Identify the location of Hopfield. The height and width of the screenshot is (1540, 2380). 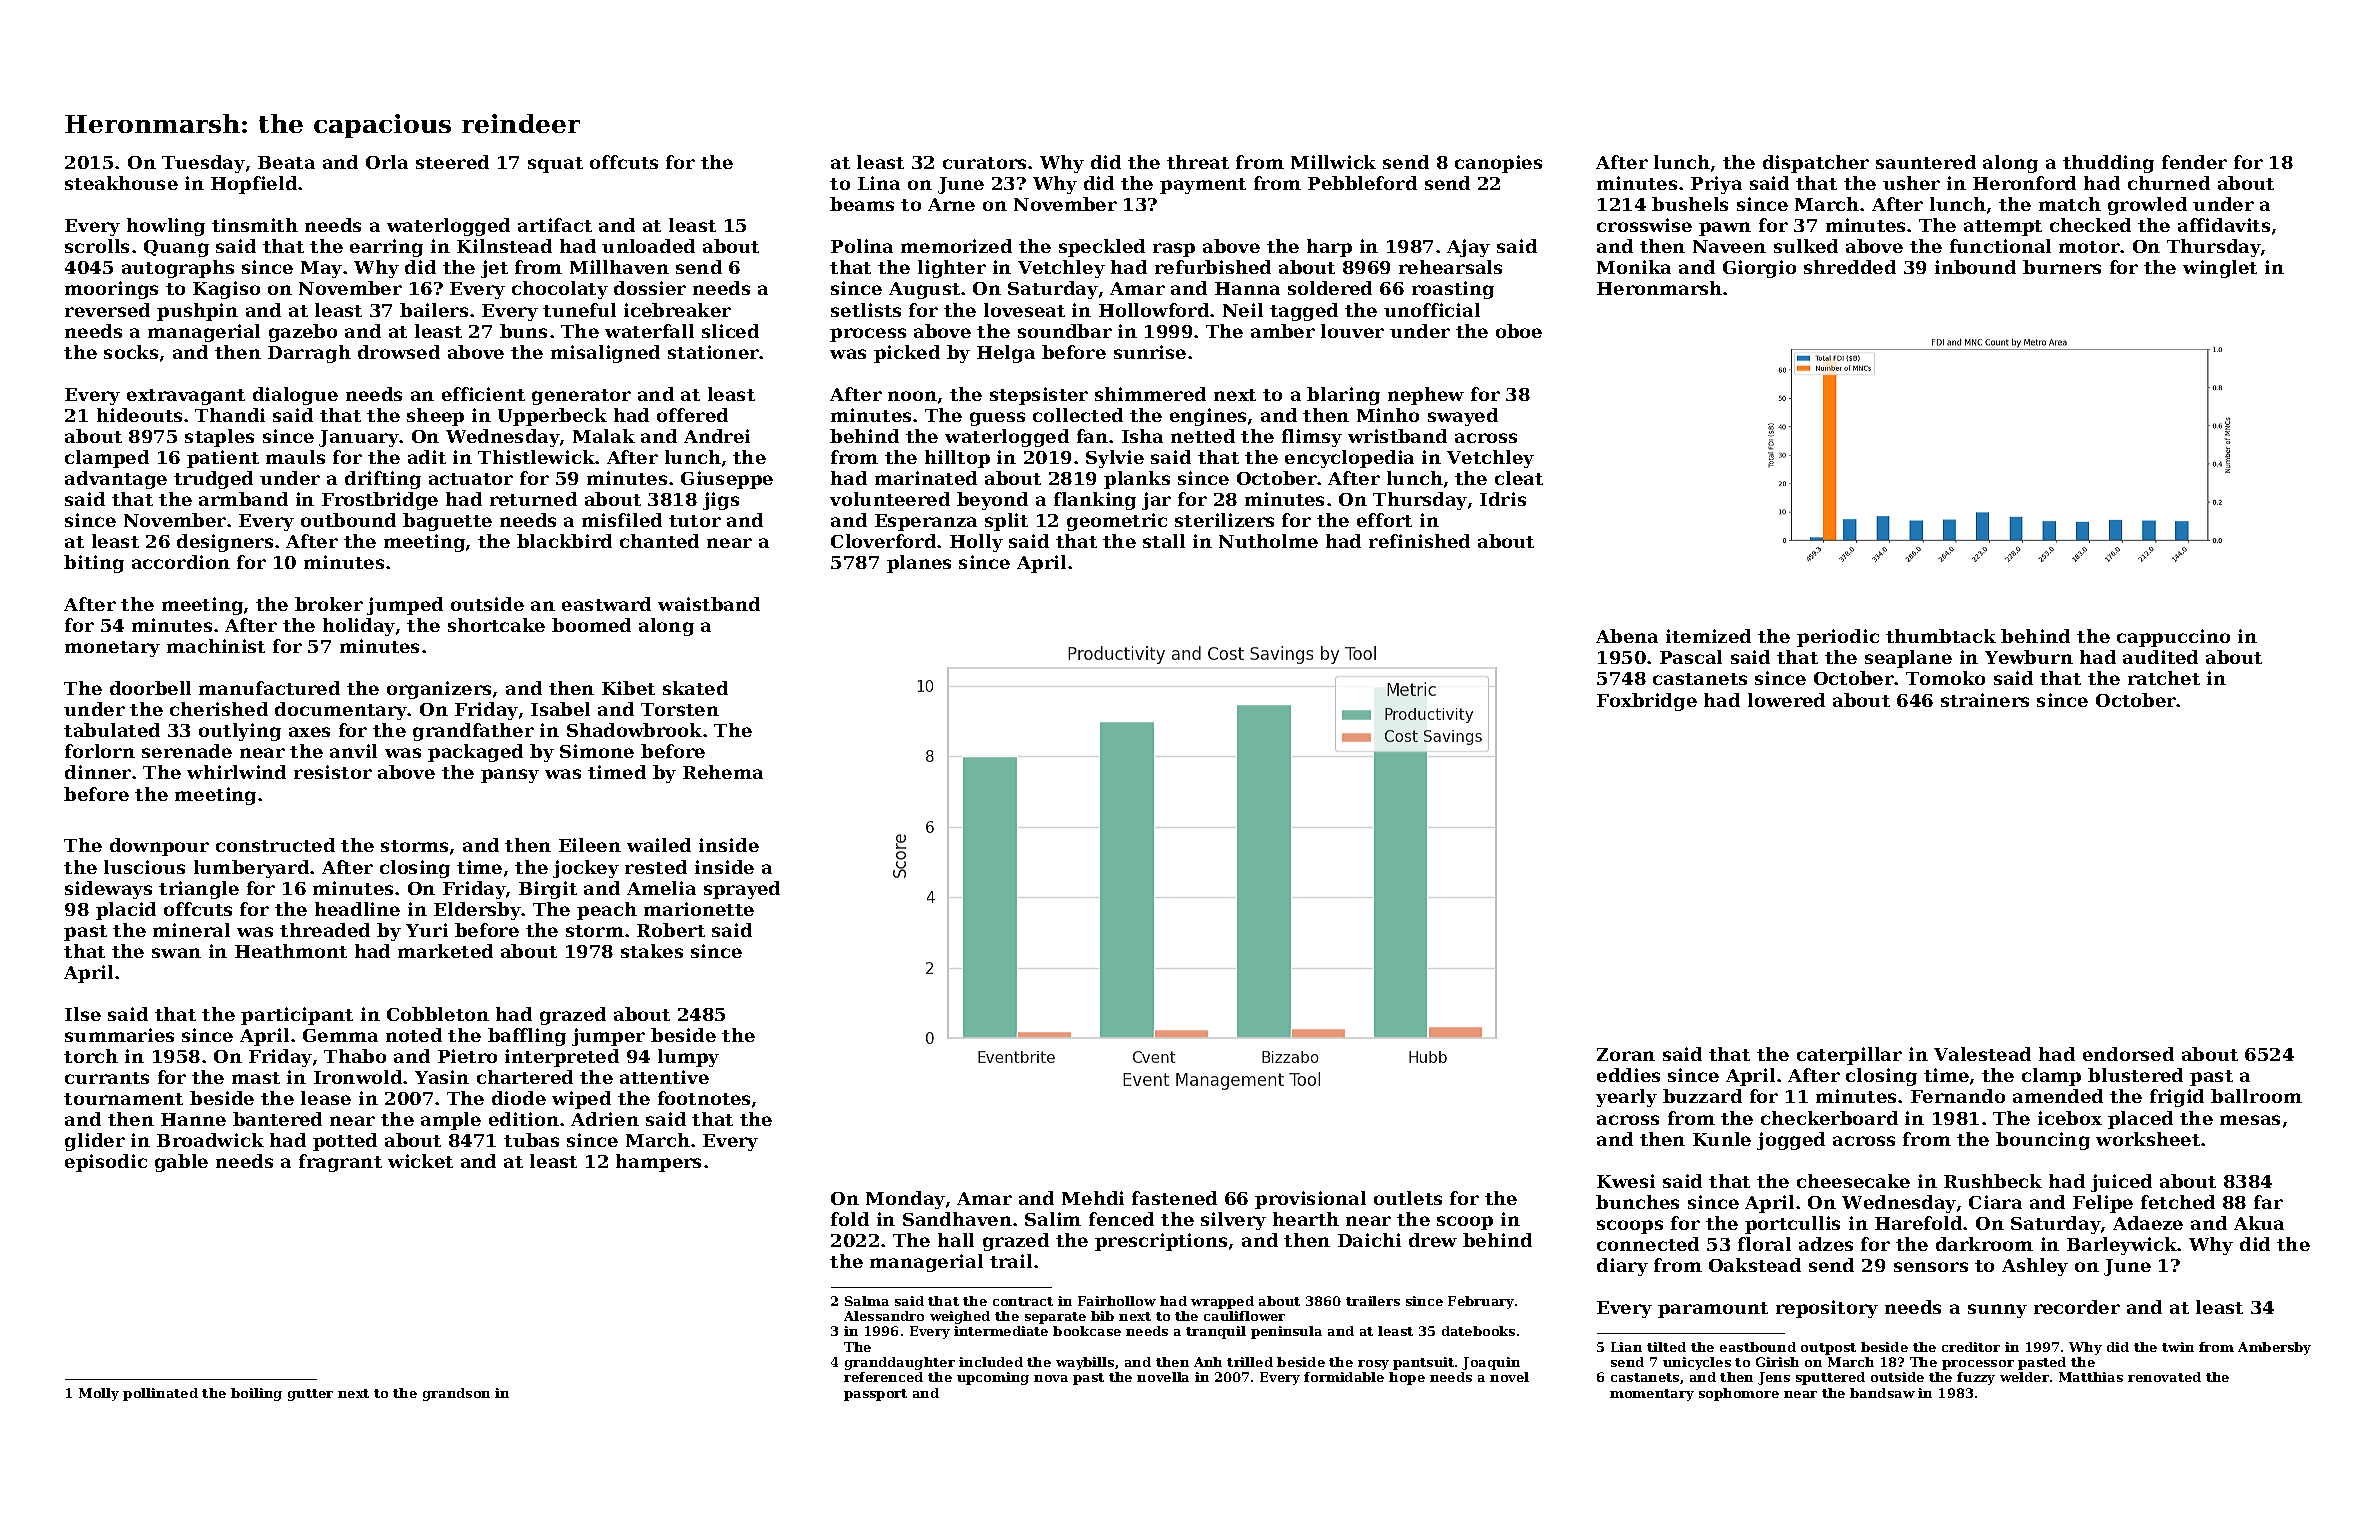
(254, 185).
